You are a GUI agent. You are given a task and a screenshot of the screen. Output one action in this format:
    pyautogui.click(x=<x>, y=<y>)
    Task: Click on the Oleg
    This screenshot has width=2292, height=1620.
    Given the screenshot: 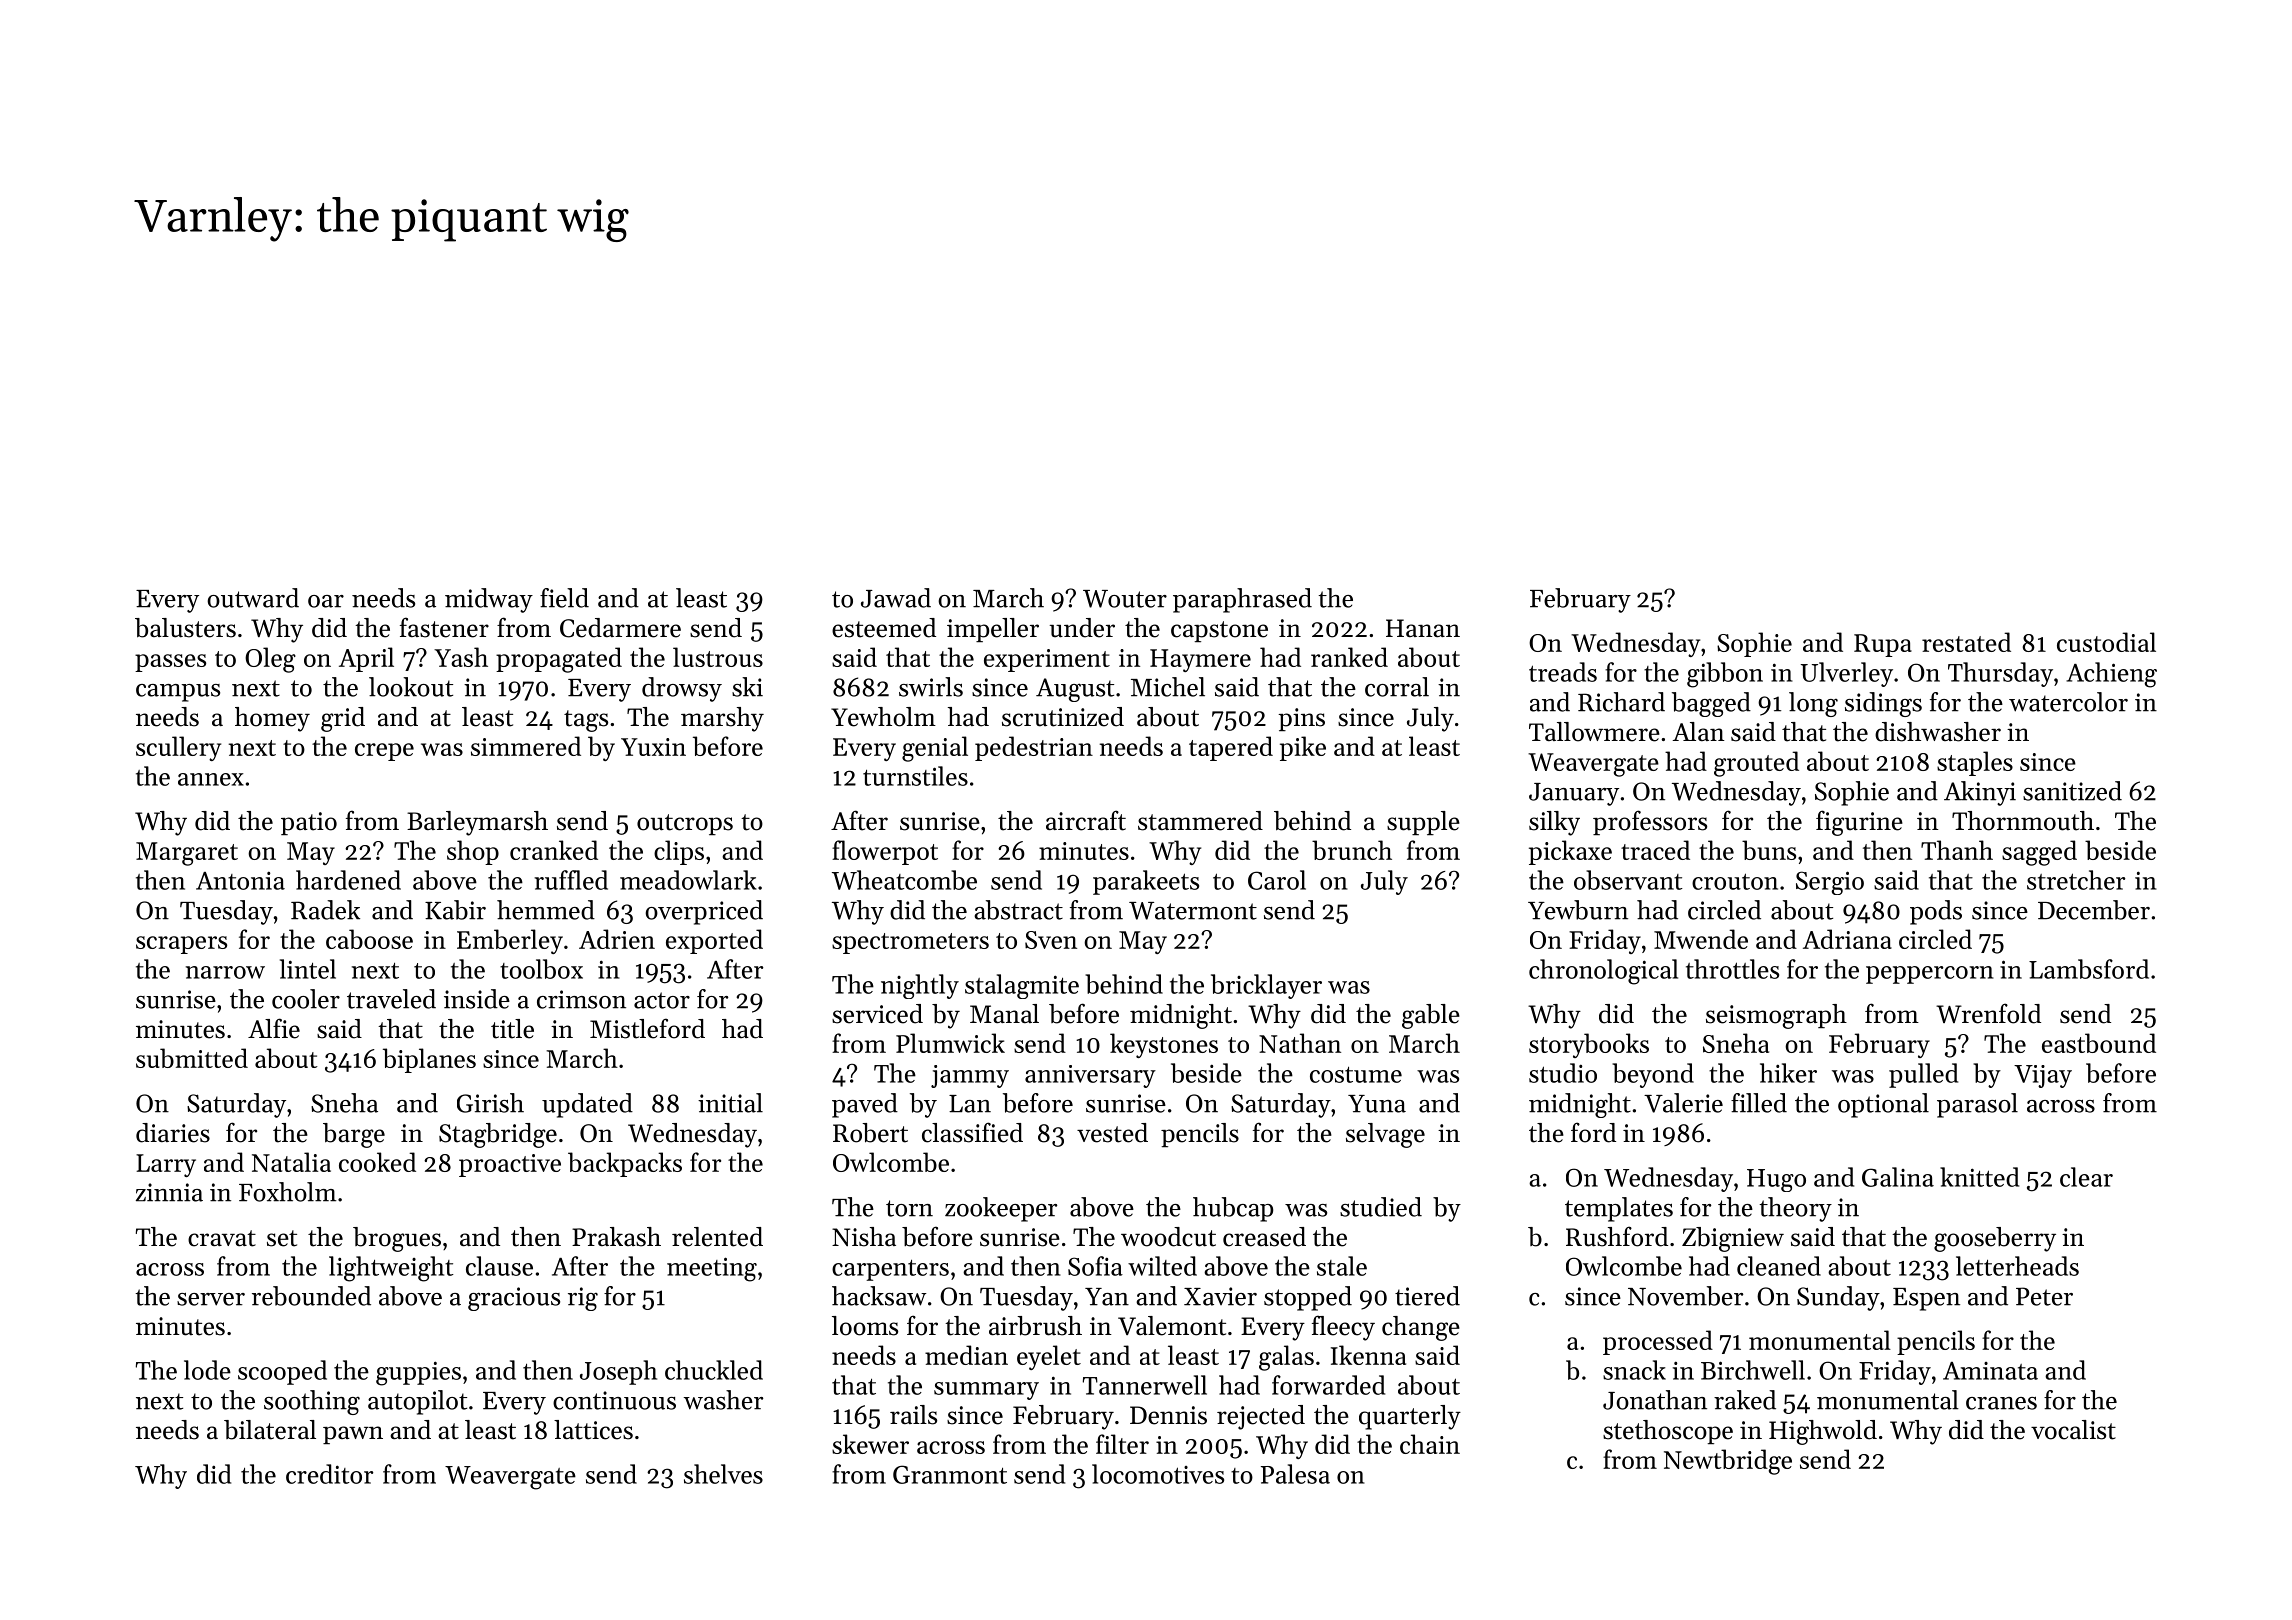 What is the action you would take?
    pyautogui.click(x=270, y=660)
